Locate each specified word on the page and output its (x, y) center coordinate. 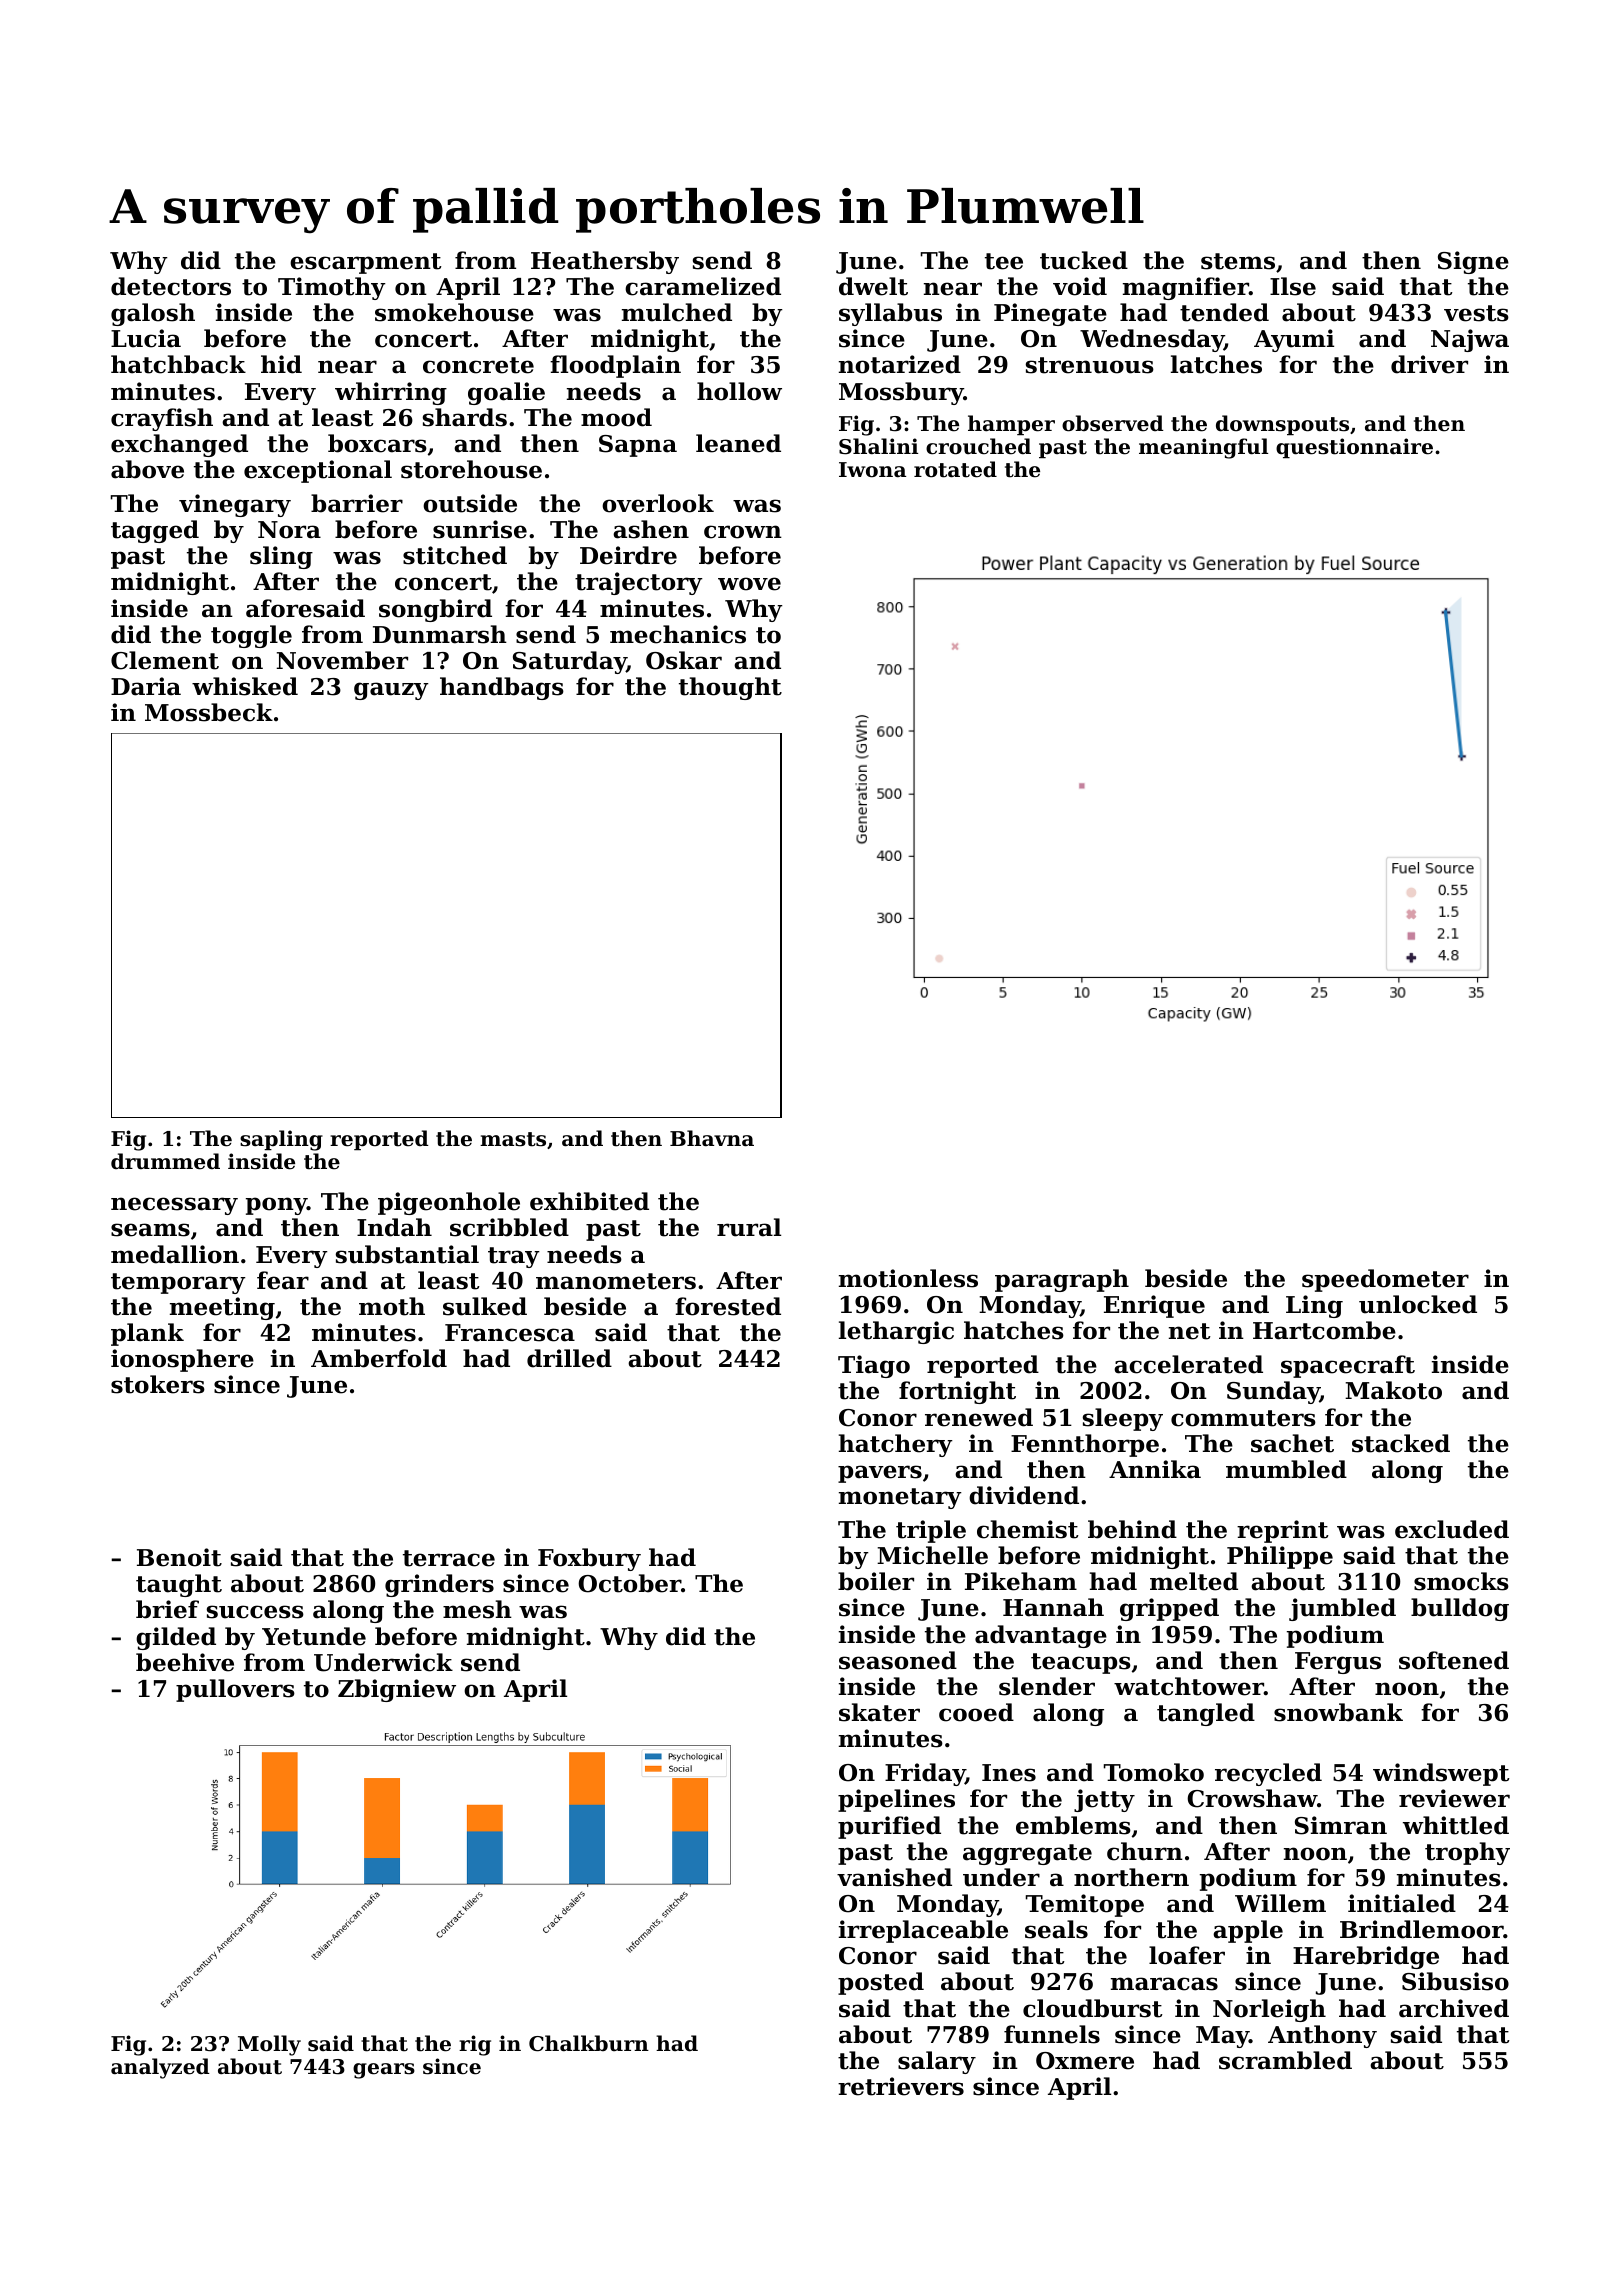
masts (513, 1139)
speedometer (1385, 1280)
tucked (1084, 260)
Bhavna (712, 1138)
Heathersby (605, 262)
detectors (171, 286)
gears (384, 2071)
